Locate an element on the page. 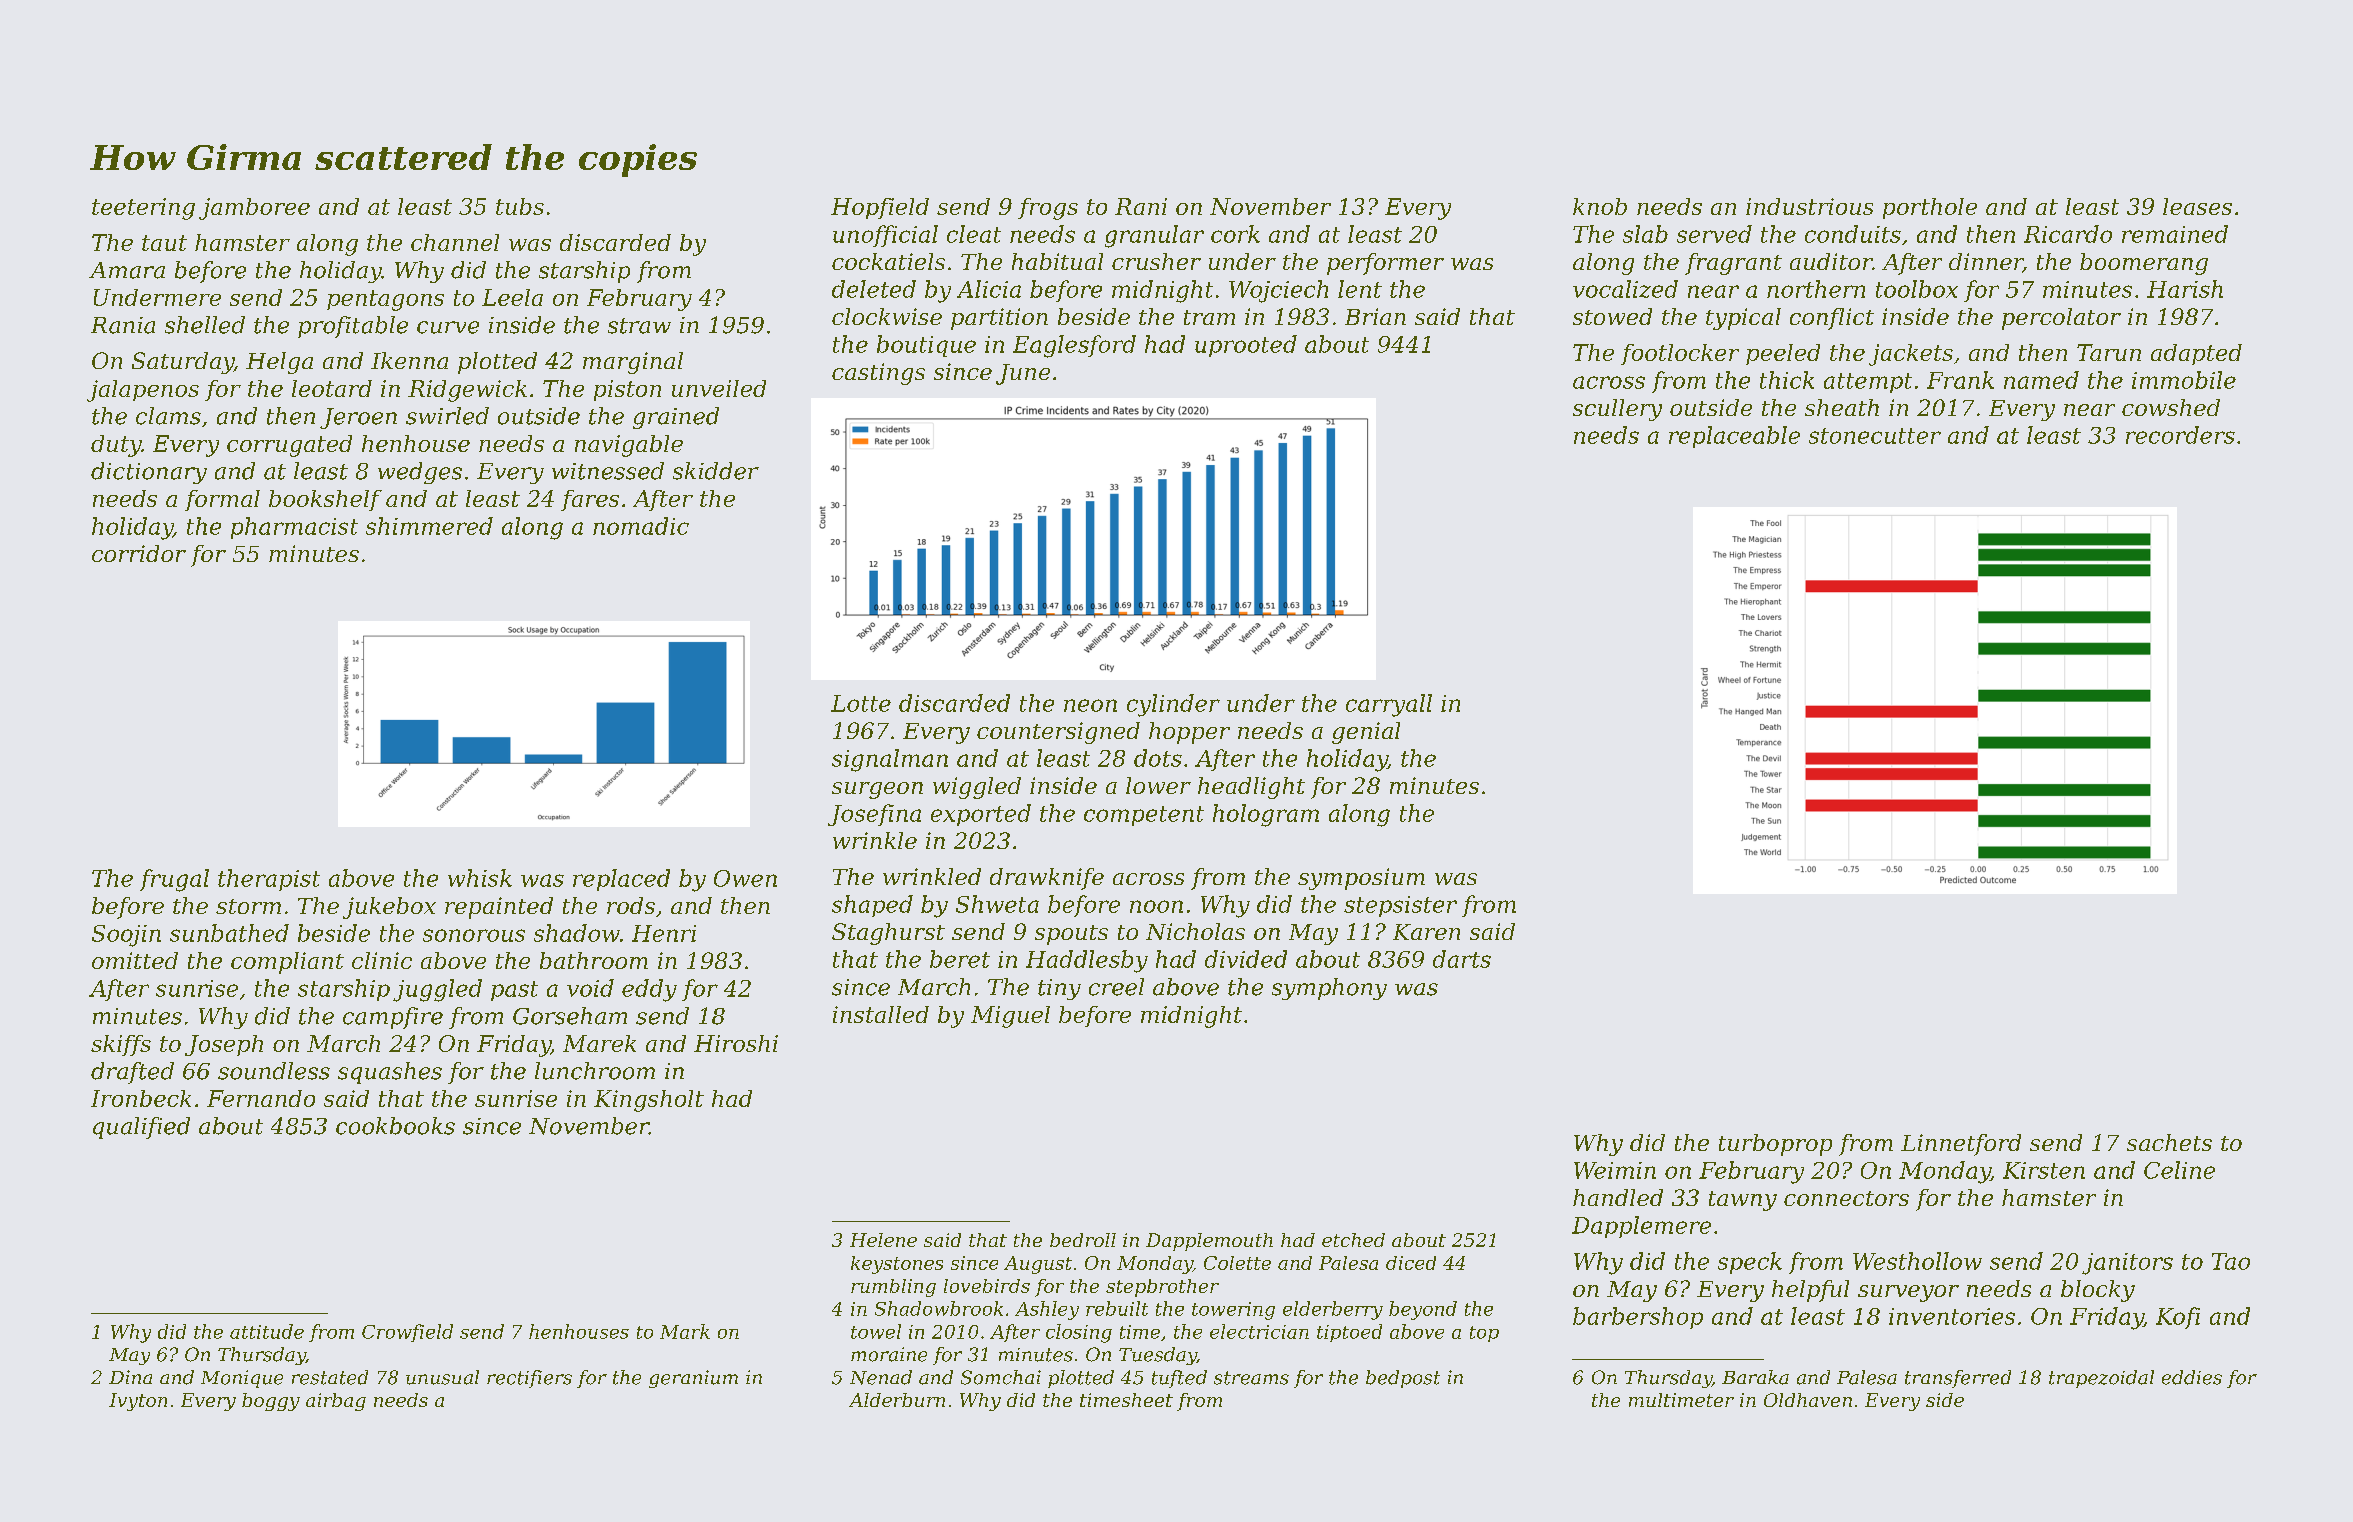  frugal is located at coordinates (174, 880).
